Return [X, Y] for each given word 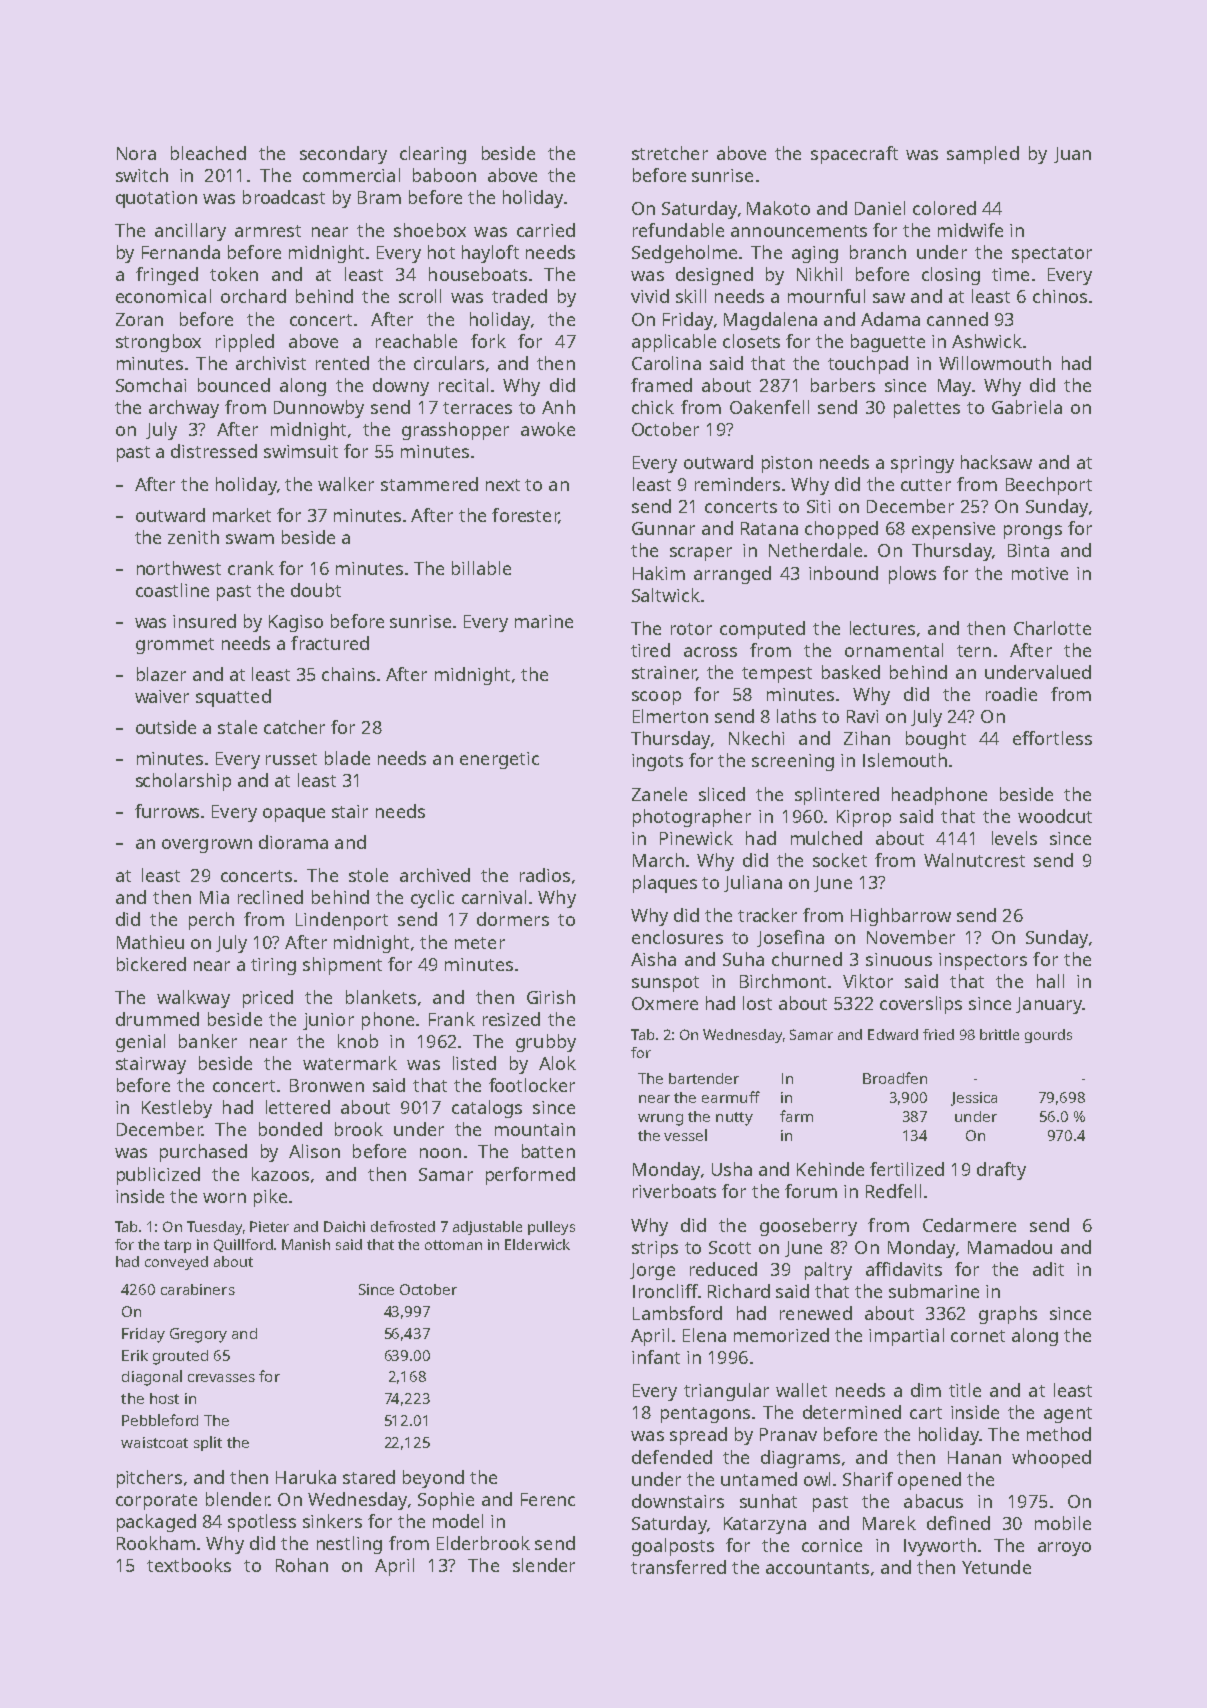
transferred [678, 1567]
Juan [1072, 155]
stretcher [670, 153]
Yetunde [996, 1567]
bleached [208, 153]
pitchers [149, 1479]
